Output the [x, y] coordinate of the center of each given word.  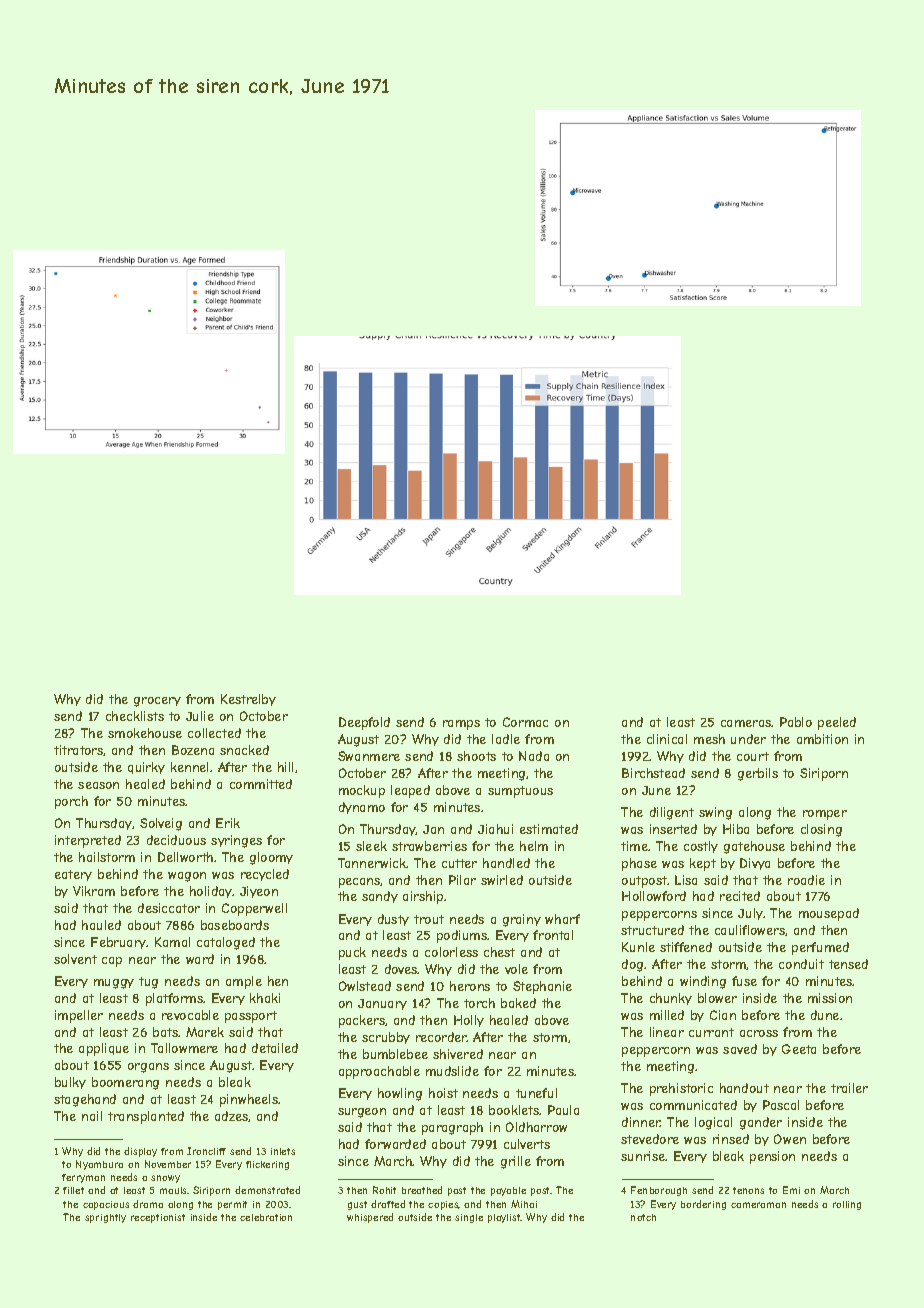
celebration [266, 1217]
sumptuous [520, 792]
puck [352, 953]
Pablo [796, 722]
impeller [79, 1016]
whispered [370, 1218]
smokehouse [145, 733]
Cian [723, 1015]
